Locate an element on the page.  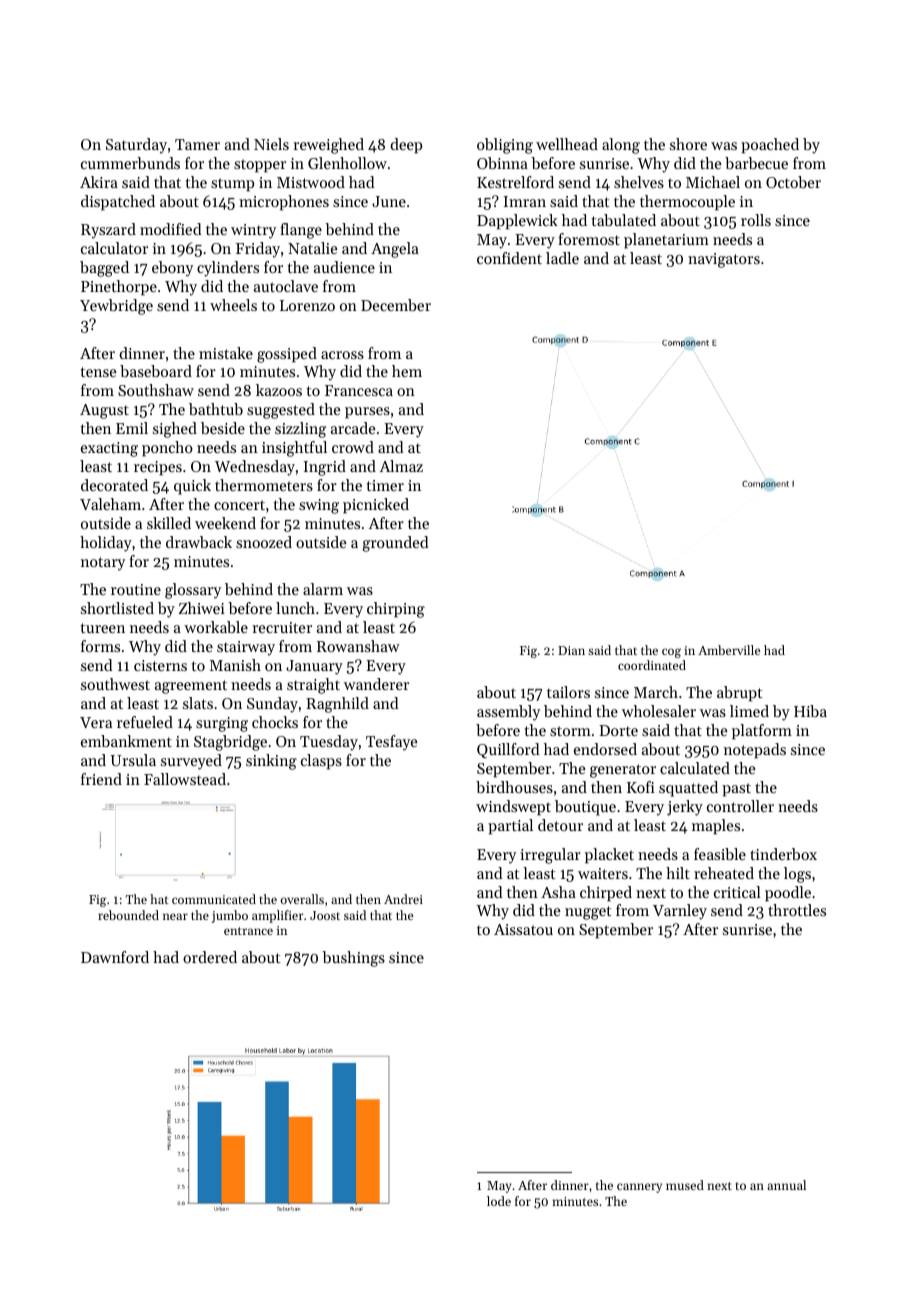
Fallowstead is located at coordinates (185, 779).
